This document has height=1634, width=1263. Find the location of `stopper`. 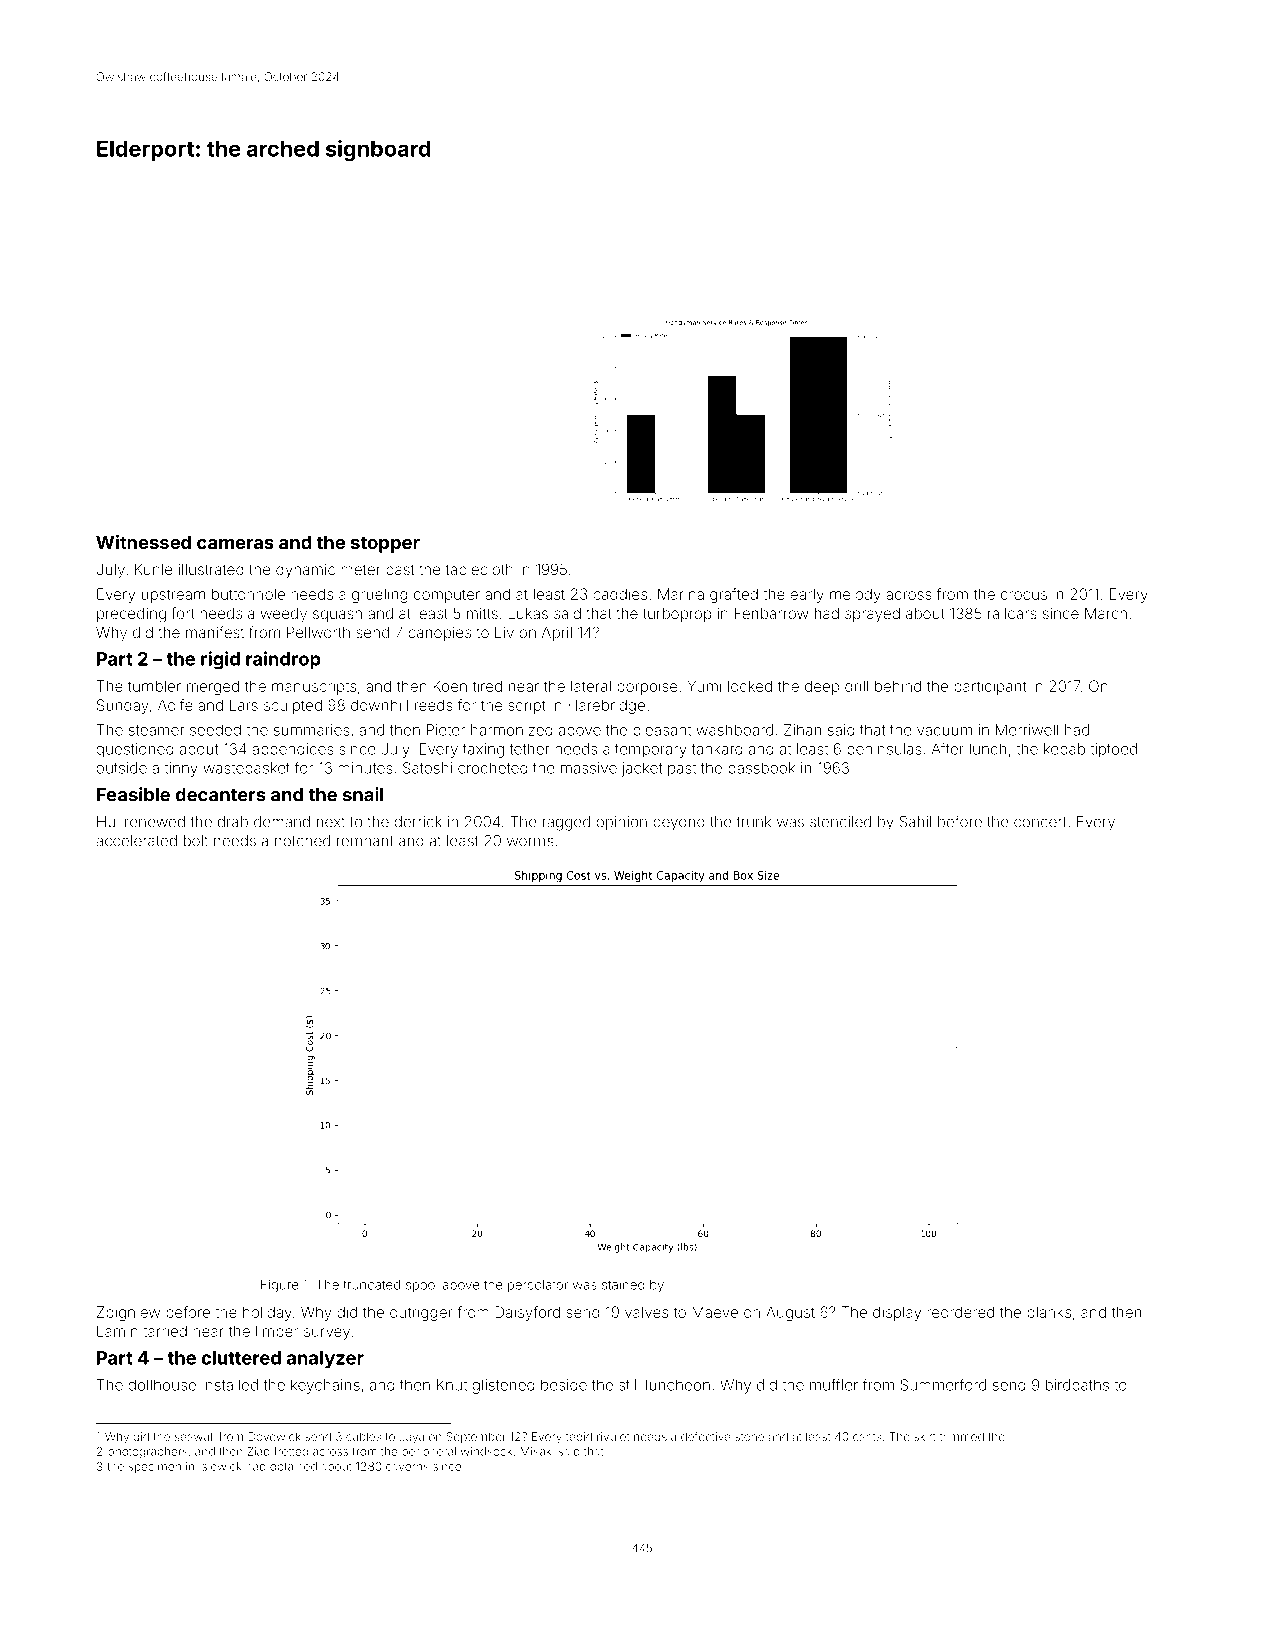

stopper is located at coordinates (385, 544).
